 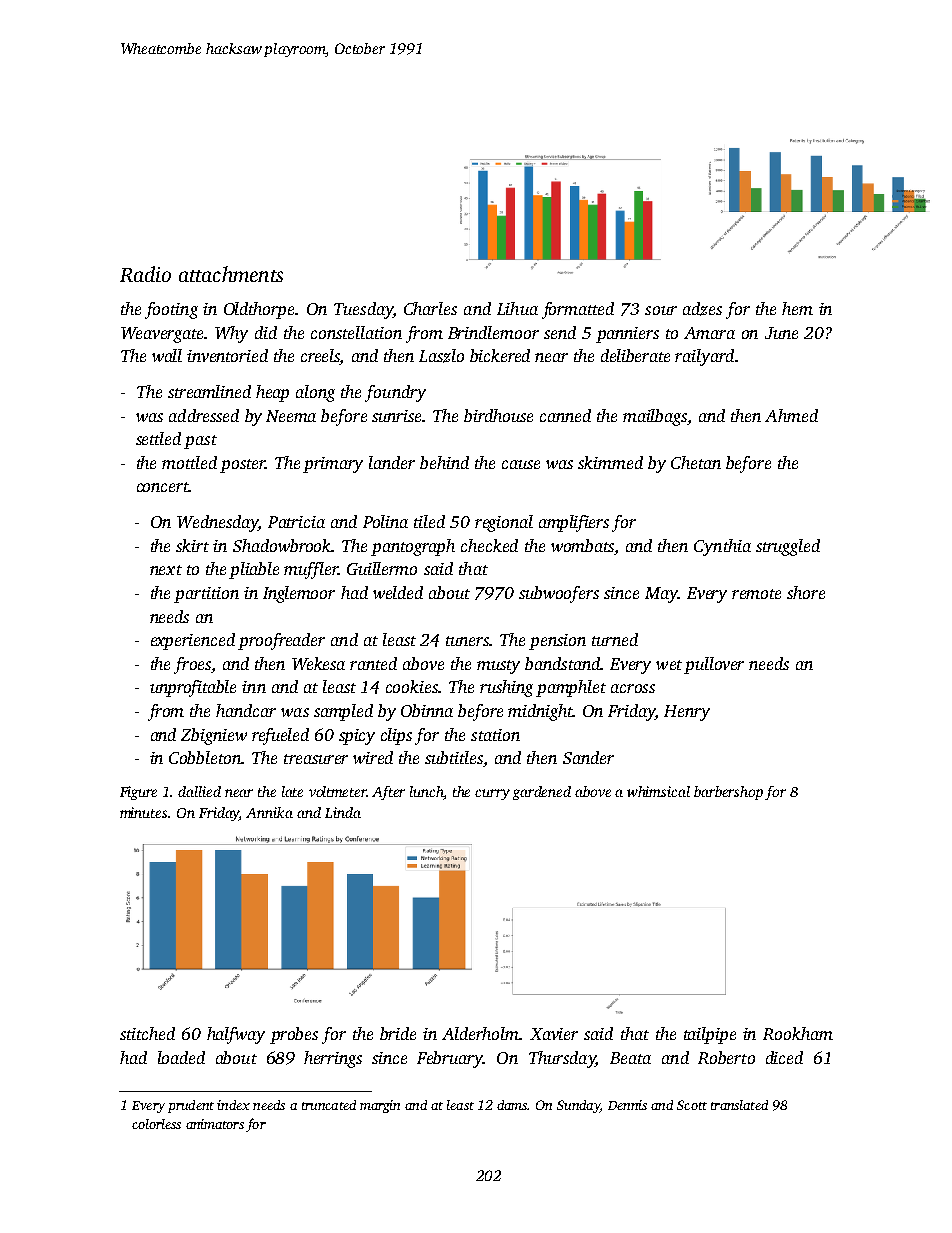 What do you see at coordinates (392, 462) in the document?
I see `lander` at bounding box center [392, 462].
